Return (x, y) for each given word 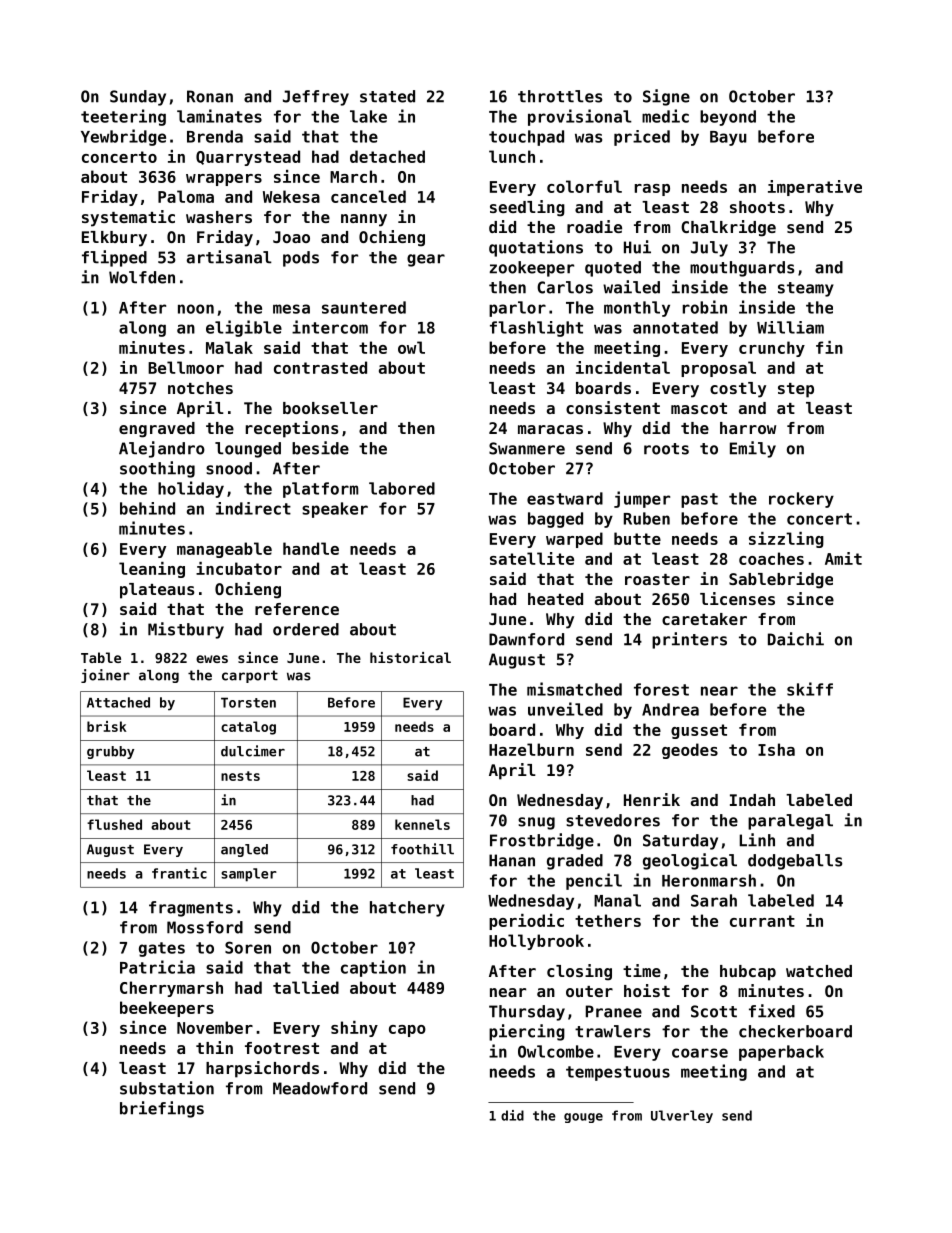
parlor (517, 309)
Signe (666, 97)
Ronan (210, 96)
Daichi (796, 639)
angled (244, 850)
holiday (191, 489)
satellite (532, 558)
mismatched (574, 689)
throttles (560, 96)
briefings (162, 1109)
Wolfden (142, 277)
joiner (105, 676)
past (699, 500)
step (796, 390)
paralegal (790, 822)
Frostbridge (542, 841)
